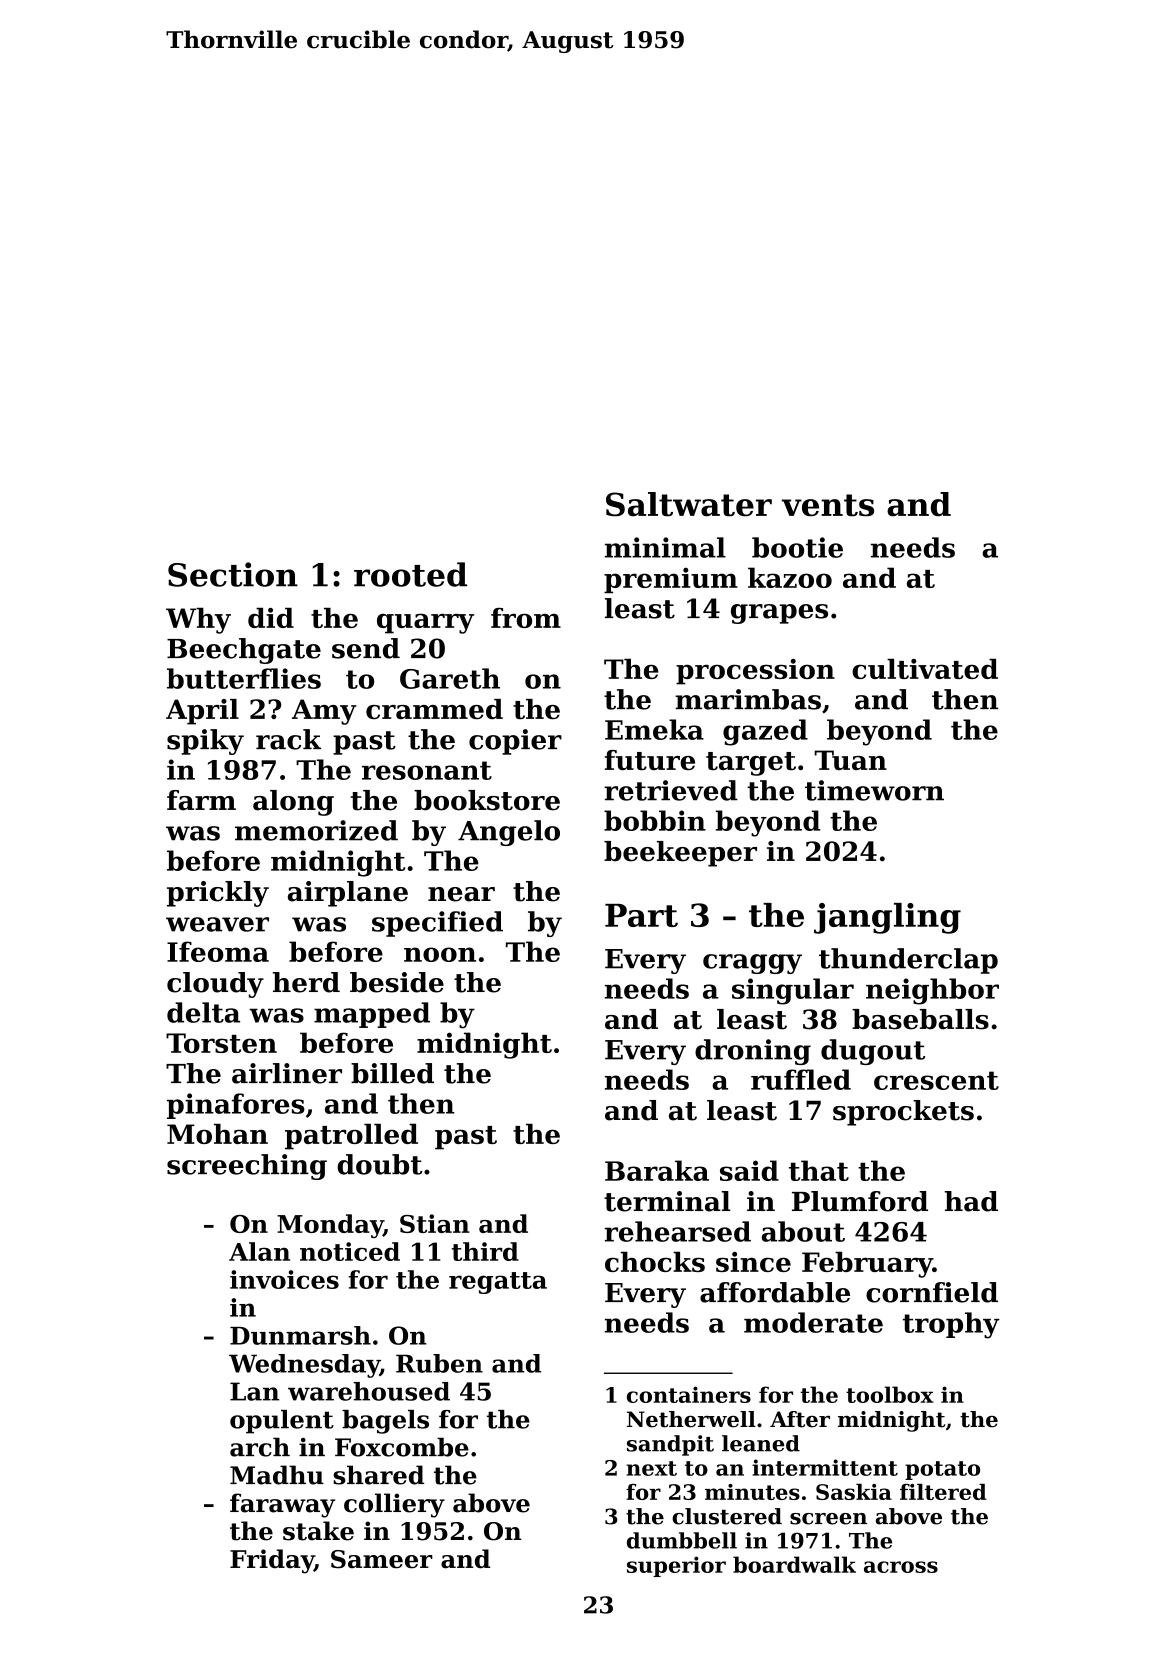  What do you see at coordinates (215, 985) in the page?
I see `cloudy` at bounding box center [215, 985].
